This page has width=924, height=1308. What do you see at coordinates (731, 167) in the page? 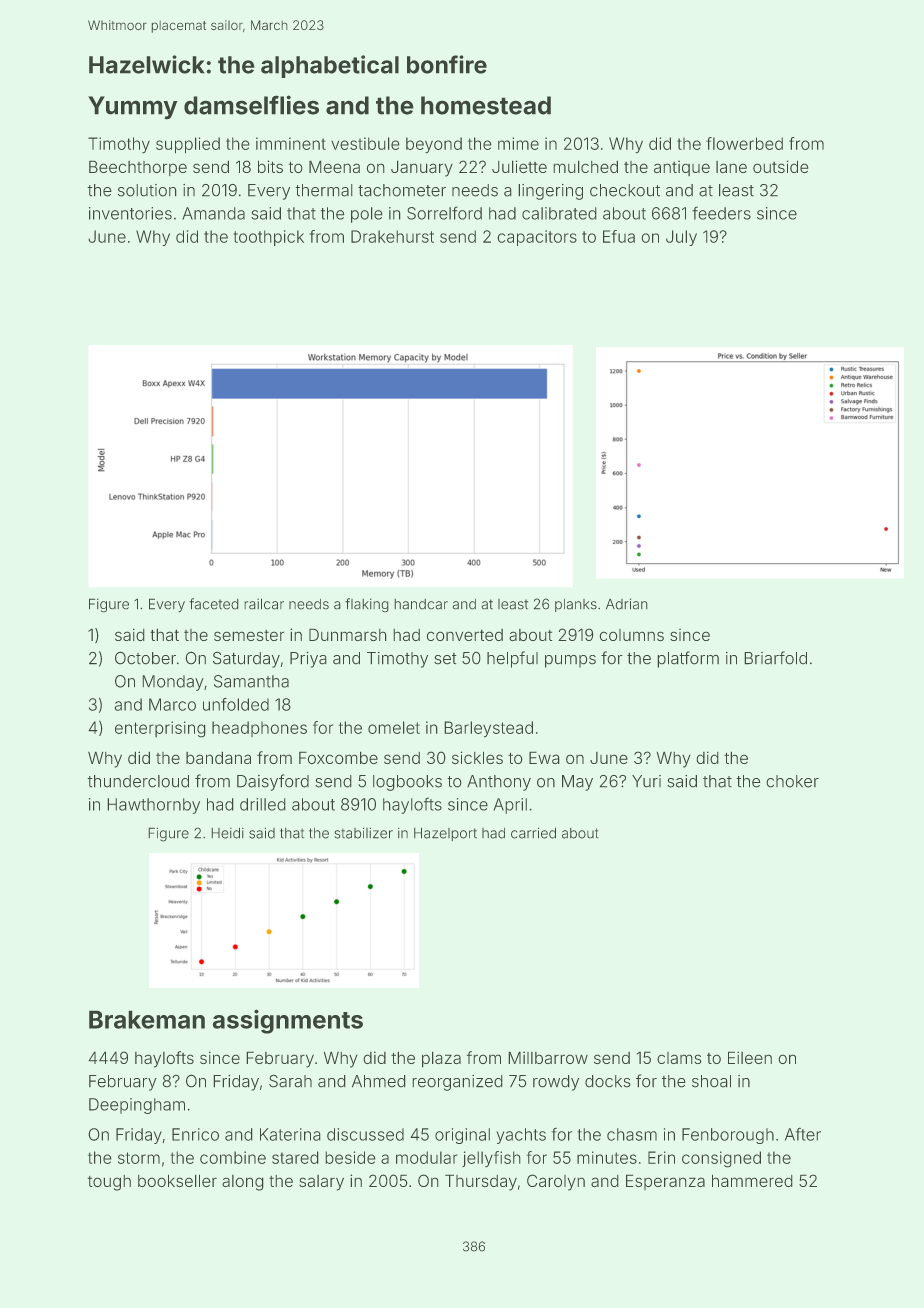
I see `lane` at bounding box center [731, 167].
